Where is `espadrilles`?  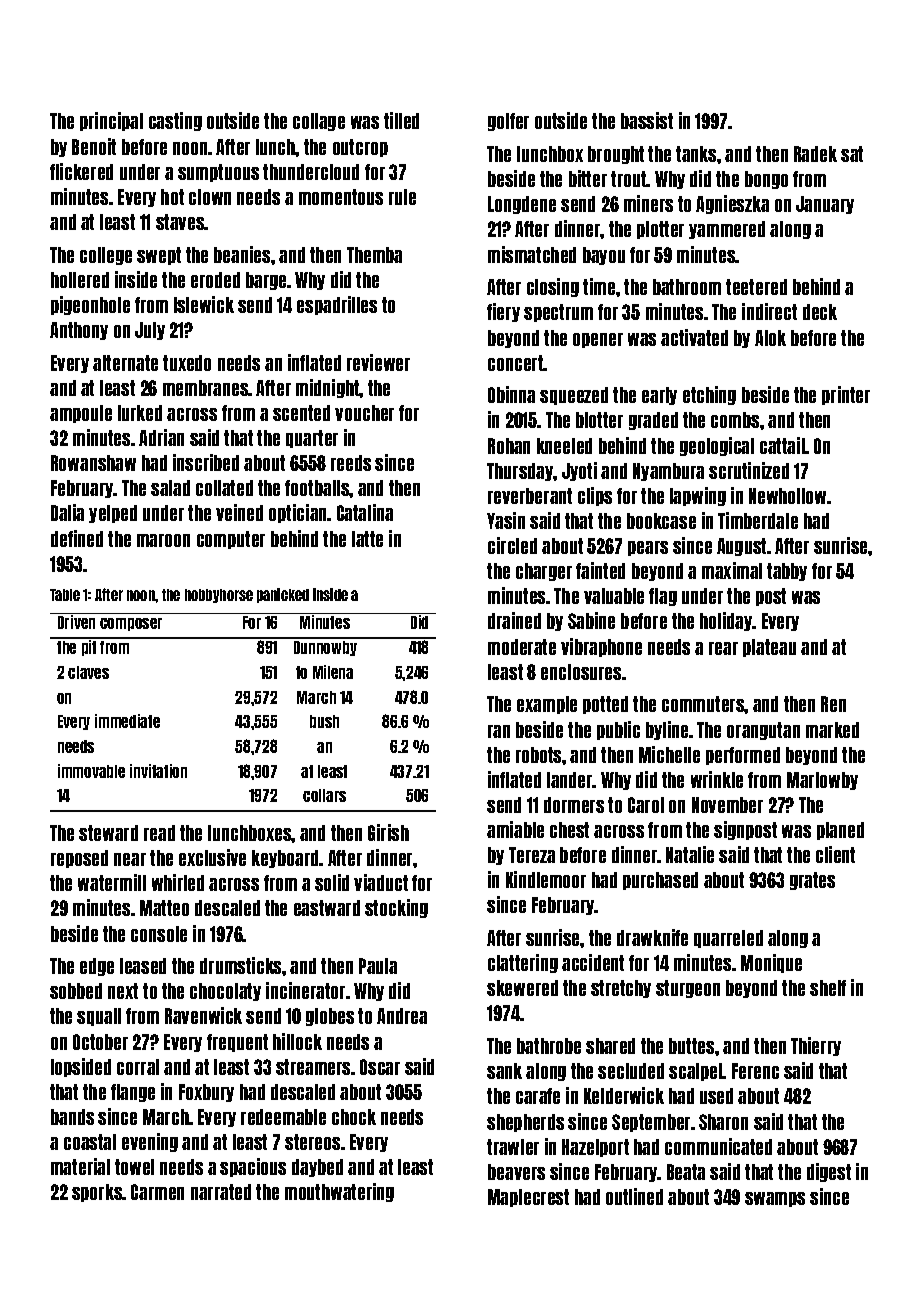 espadrilles is located at coordinates (337, 305).
